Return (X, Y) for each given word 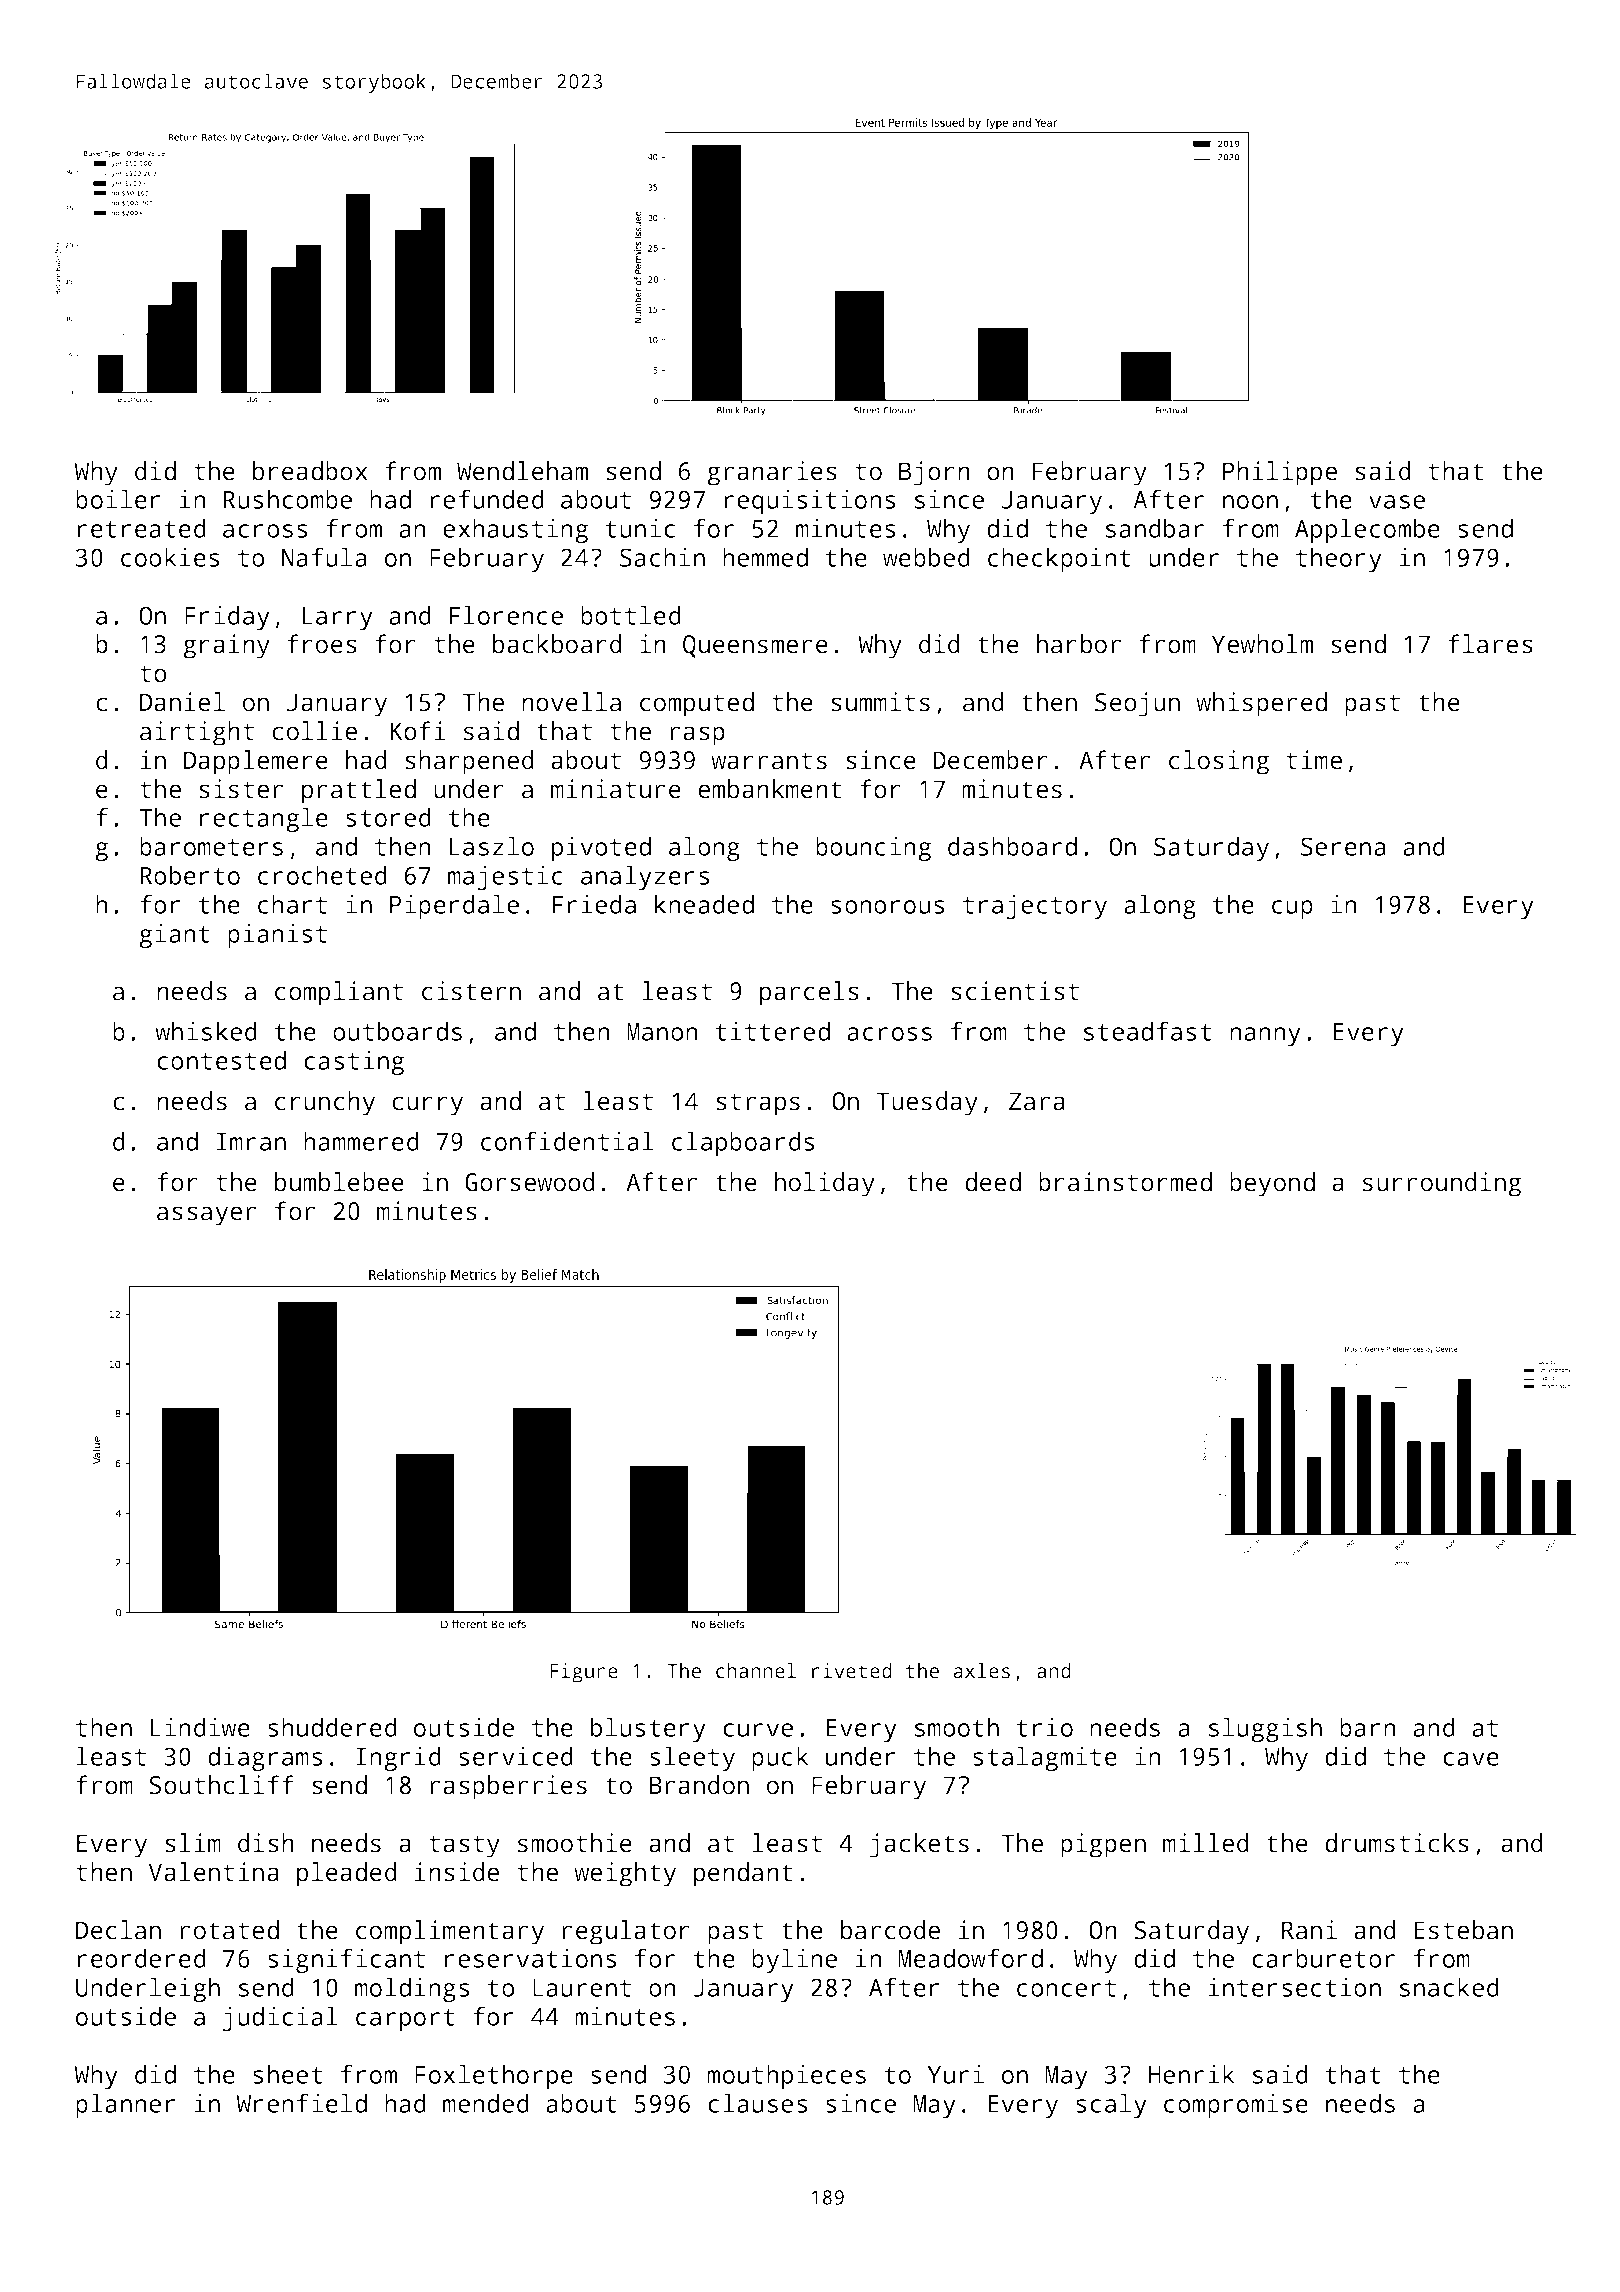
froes (322, 644)
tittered (772, 1031)
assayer (206, 1216)
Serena (1343, 846)
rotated (229, 1930)
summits (880, 702)
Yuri (955, 2074)
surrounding (1442, 1184)
